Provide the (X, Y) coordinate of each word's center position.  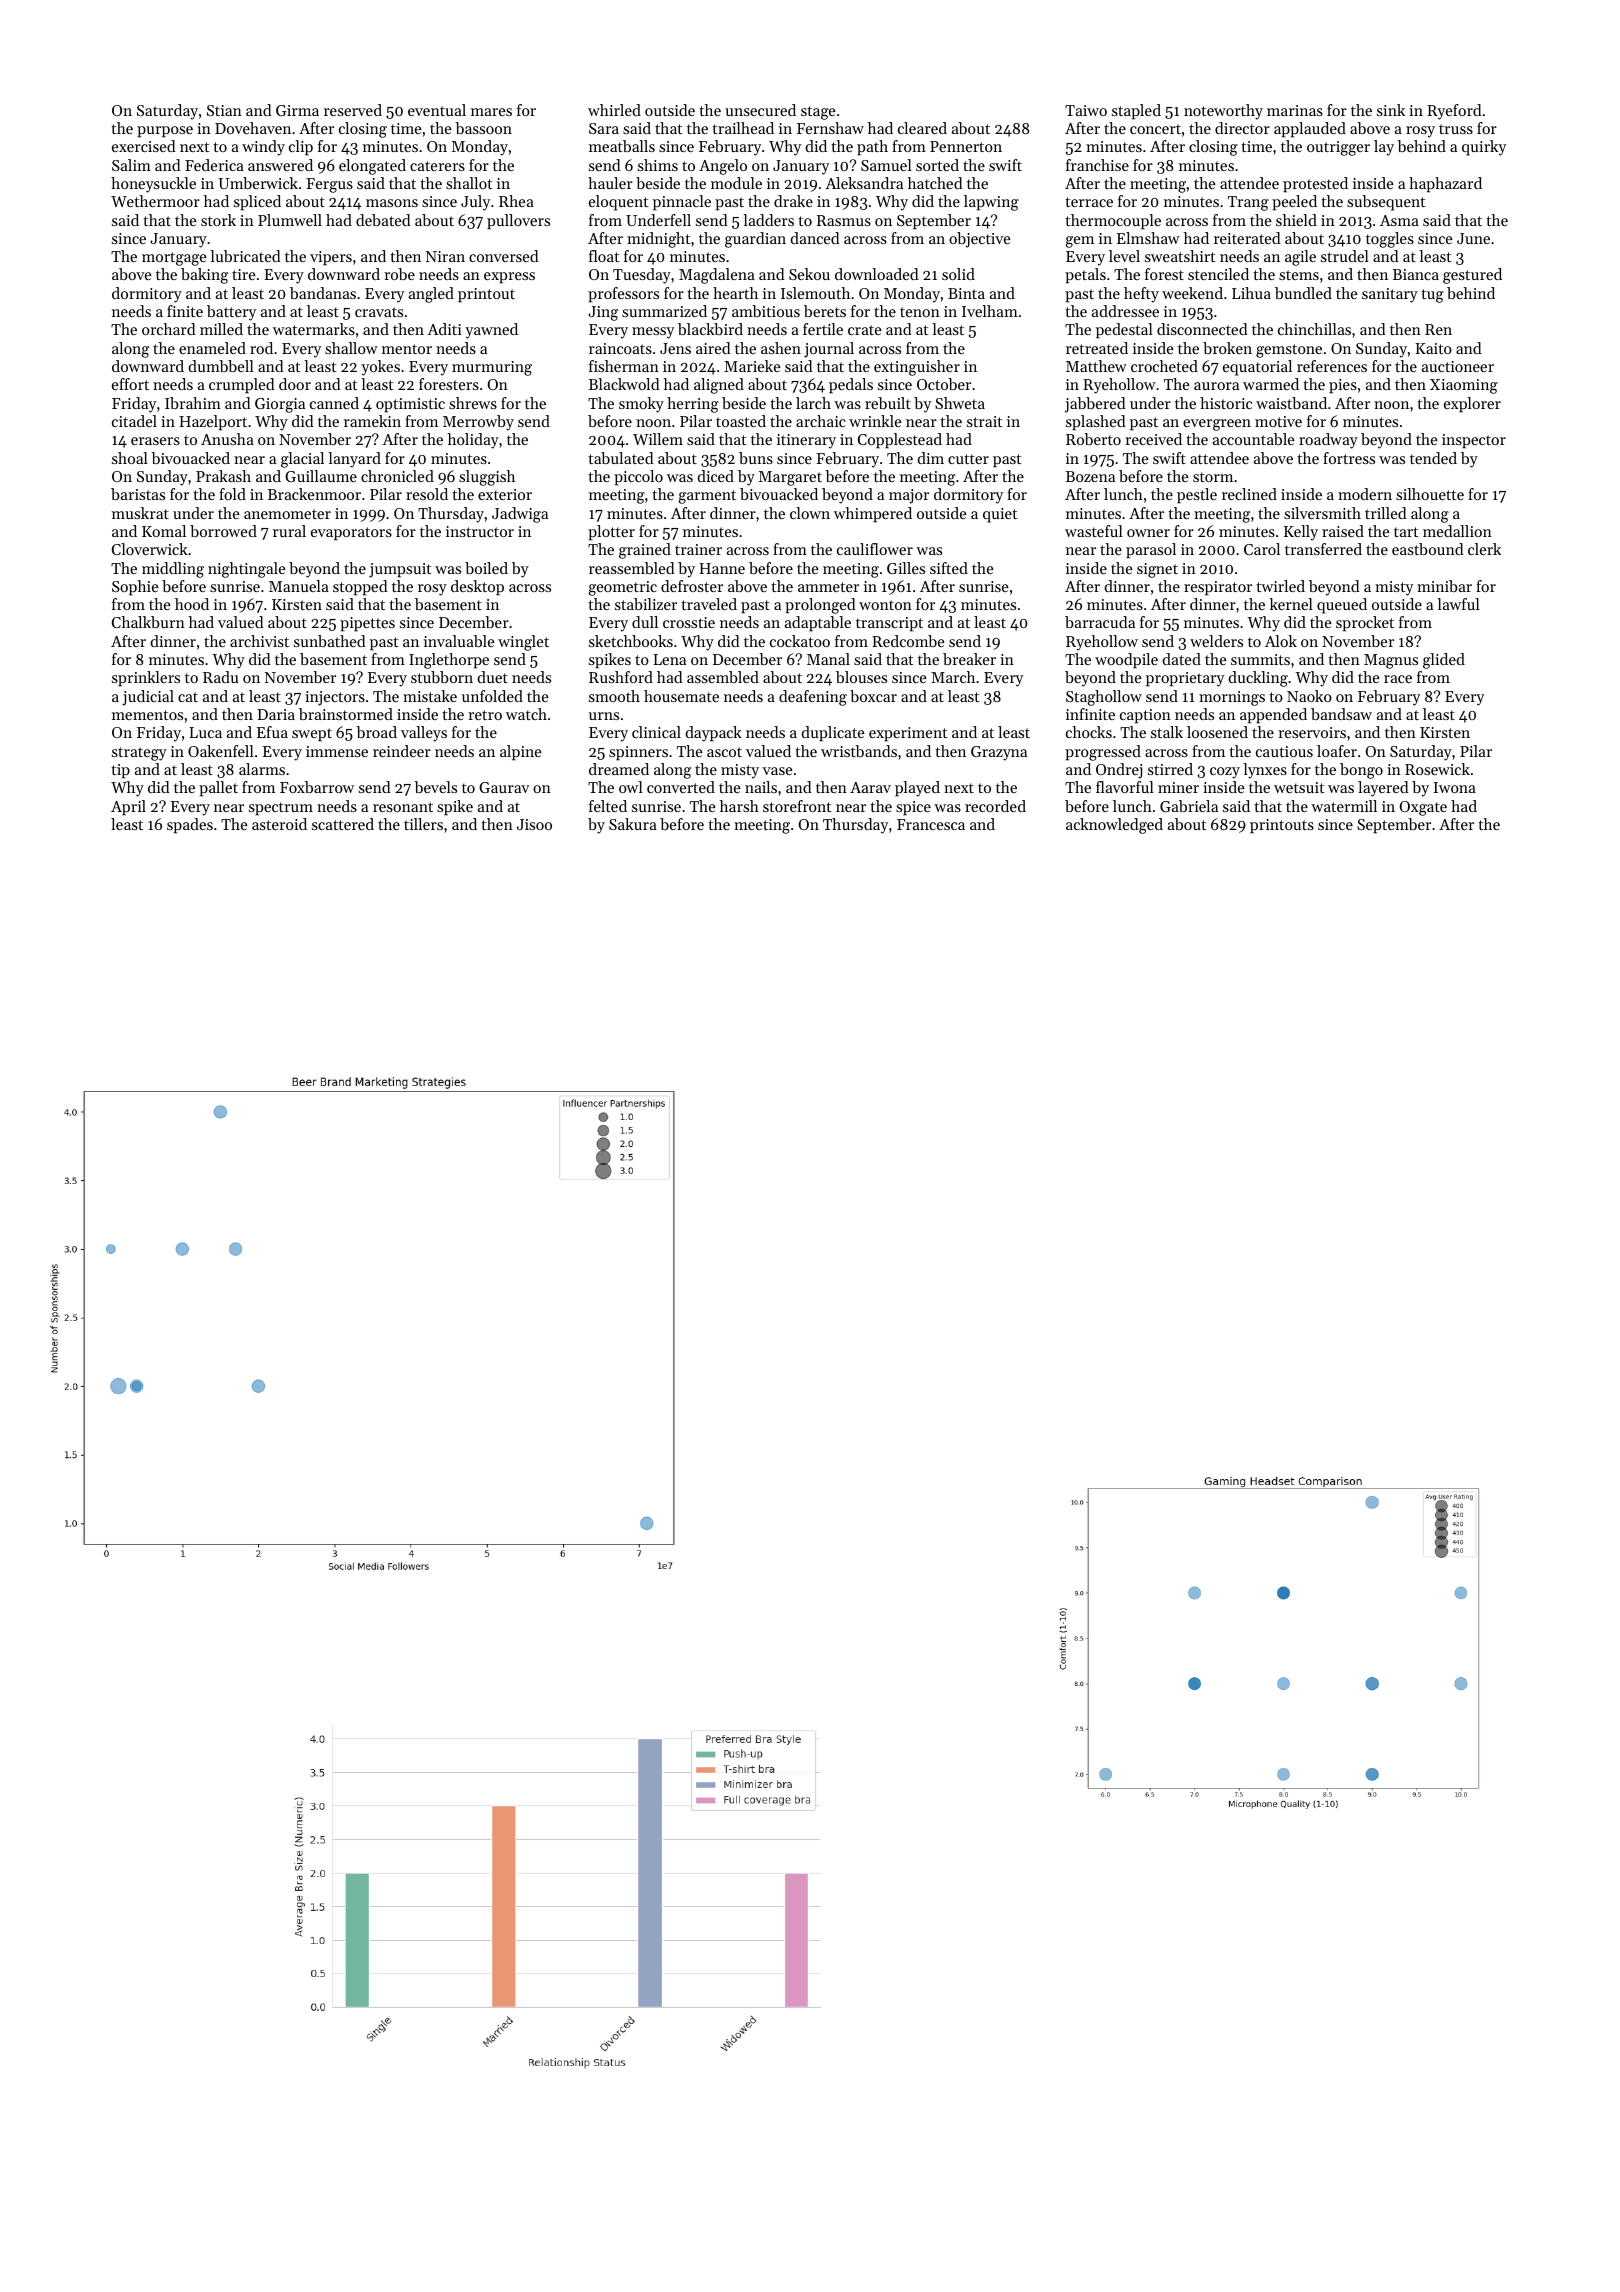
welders (1216, 641)
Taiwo (1086, 110)
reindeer (402, 751)
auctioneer (1458, 366)
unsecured (760, 110)
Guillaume (321, 476)
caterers (437, 166)
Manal (828, 659)
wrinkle (875, 421)
